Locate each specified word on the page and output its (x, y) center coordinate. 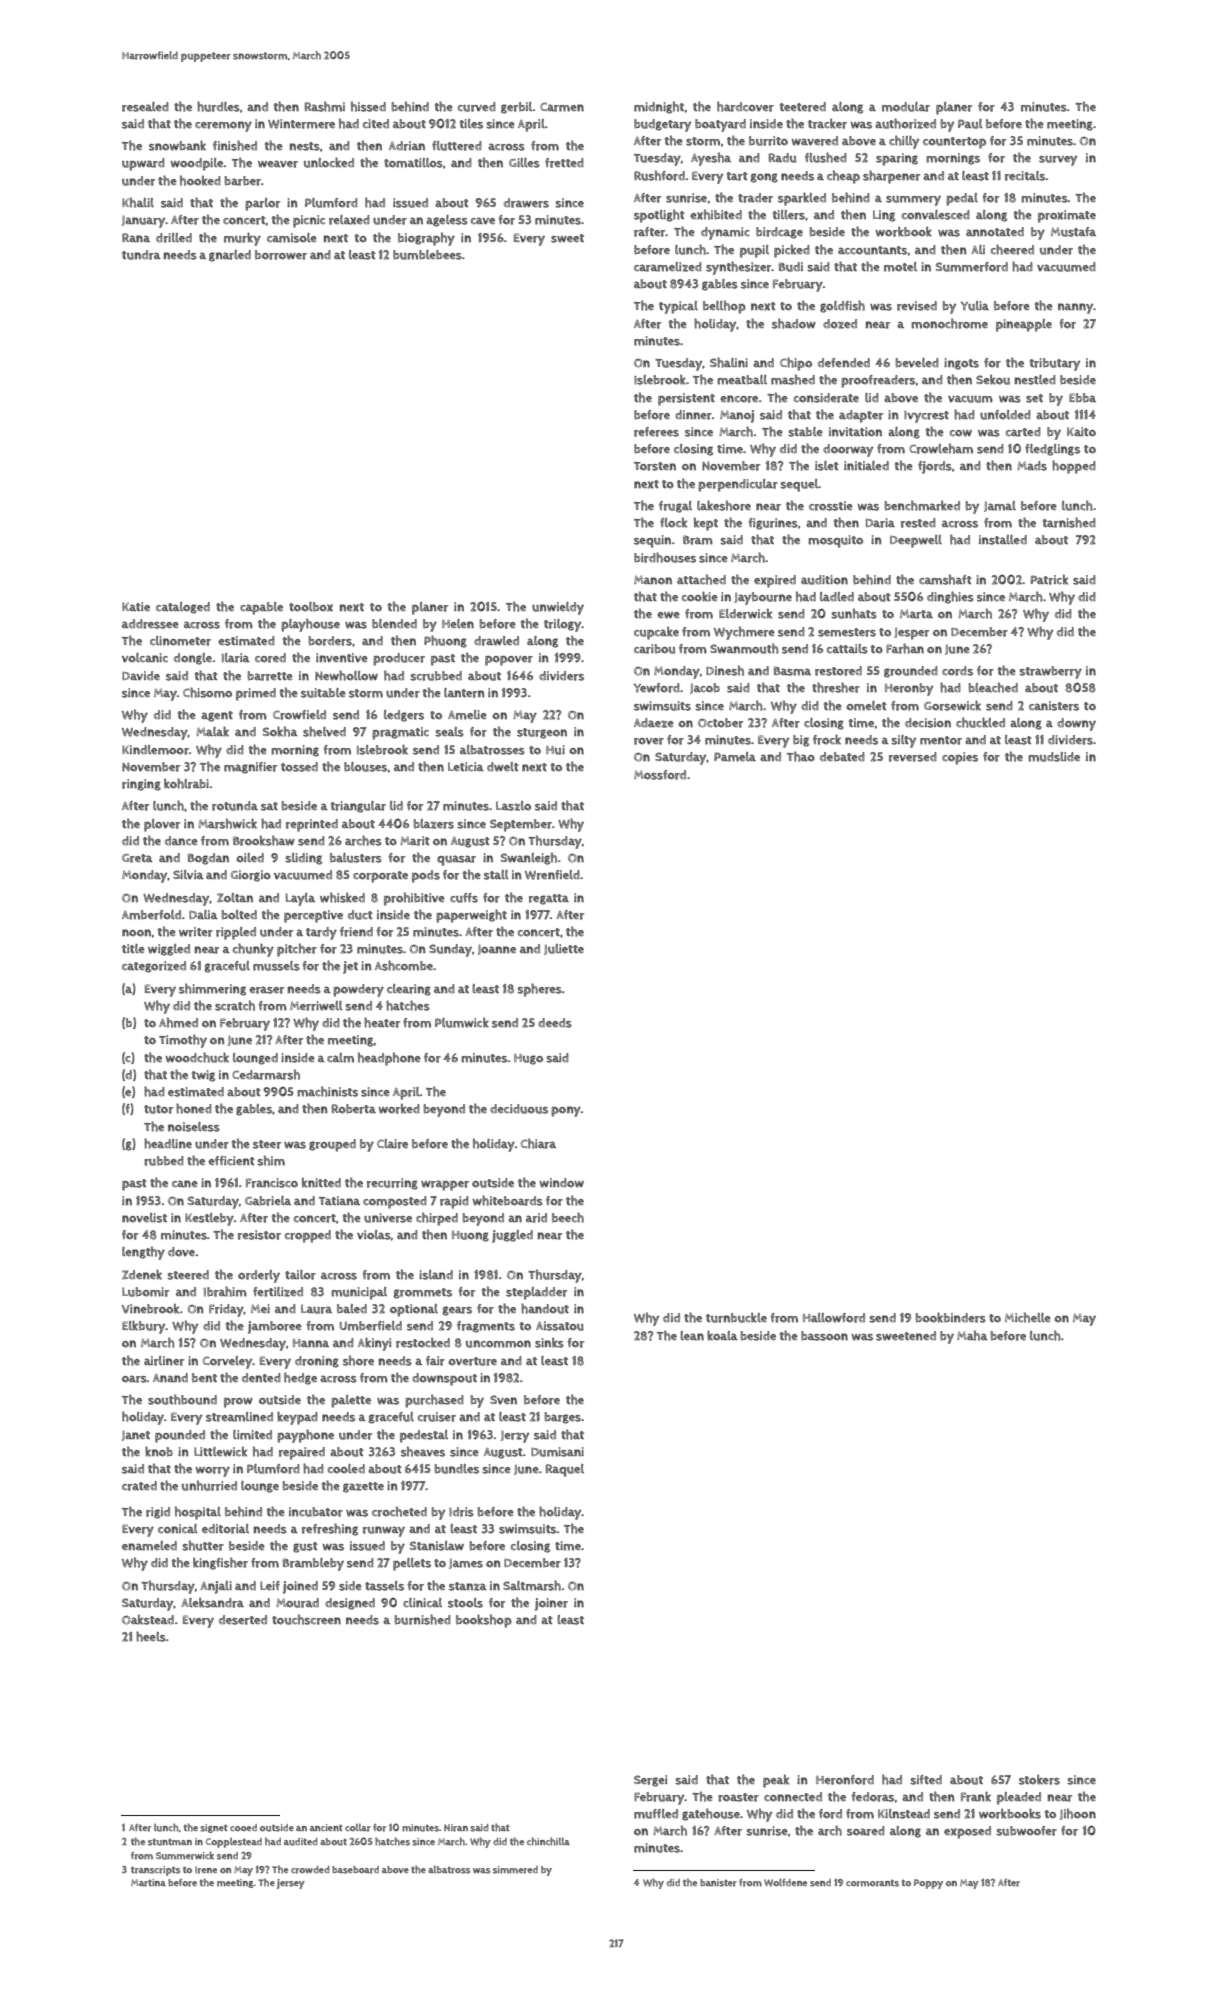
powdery (358, 990)
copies (960, 758)
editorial (225, 1529)
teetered (802, 107)
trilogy (563, 625)
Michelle (1028, 1317)
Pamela (735, 757)
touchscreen (306, 1619)
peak (776, 1781)
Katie (136, 606)
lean (692, 1335)
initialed (866, 465)
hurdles (218, 106)
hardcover (745, 106)
